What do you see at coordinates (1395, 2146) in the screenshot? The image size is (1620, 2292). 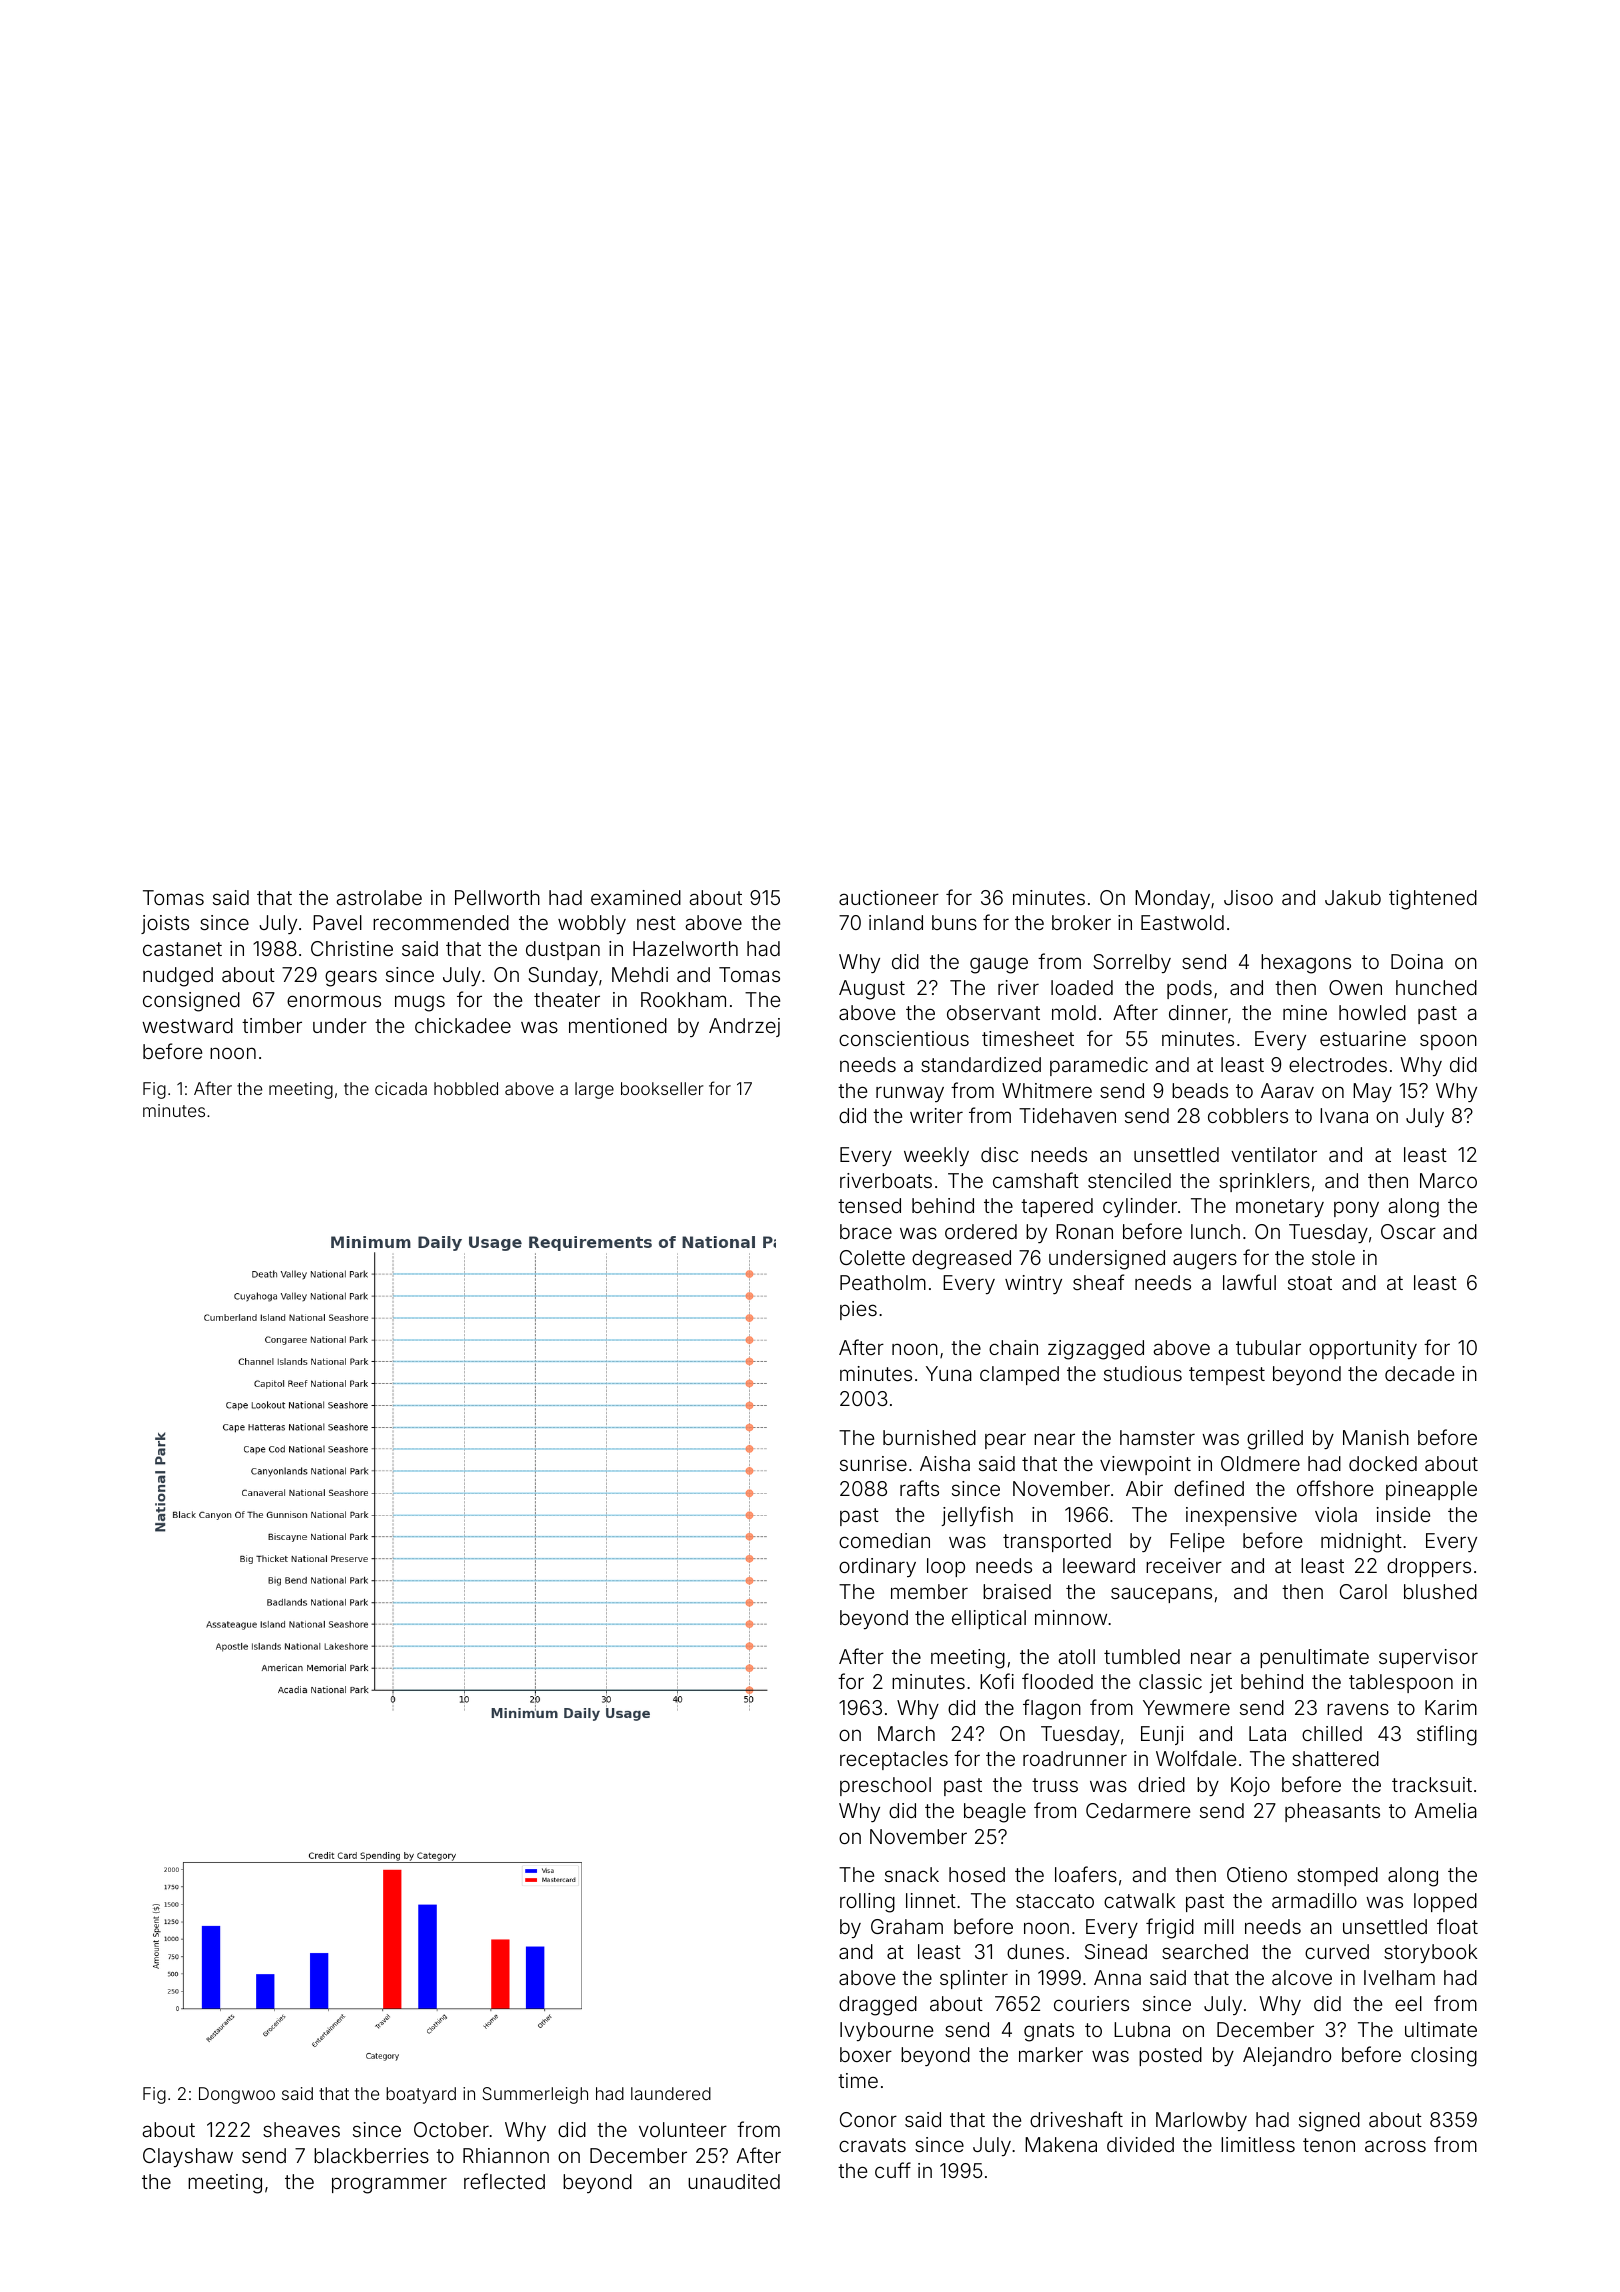 I see `across` at bounding box center [1395, 2146].
